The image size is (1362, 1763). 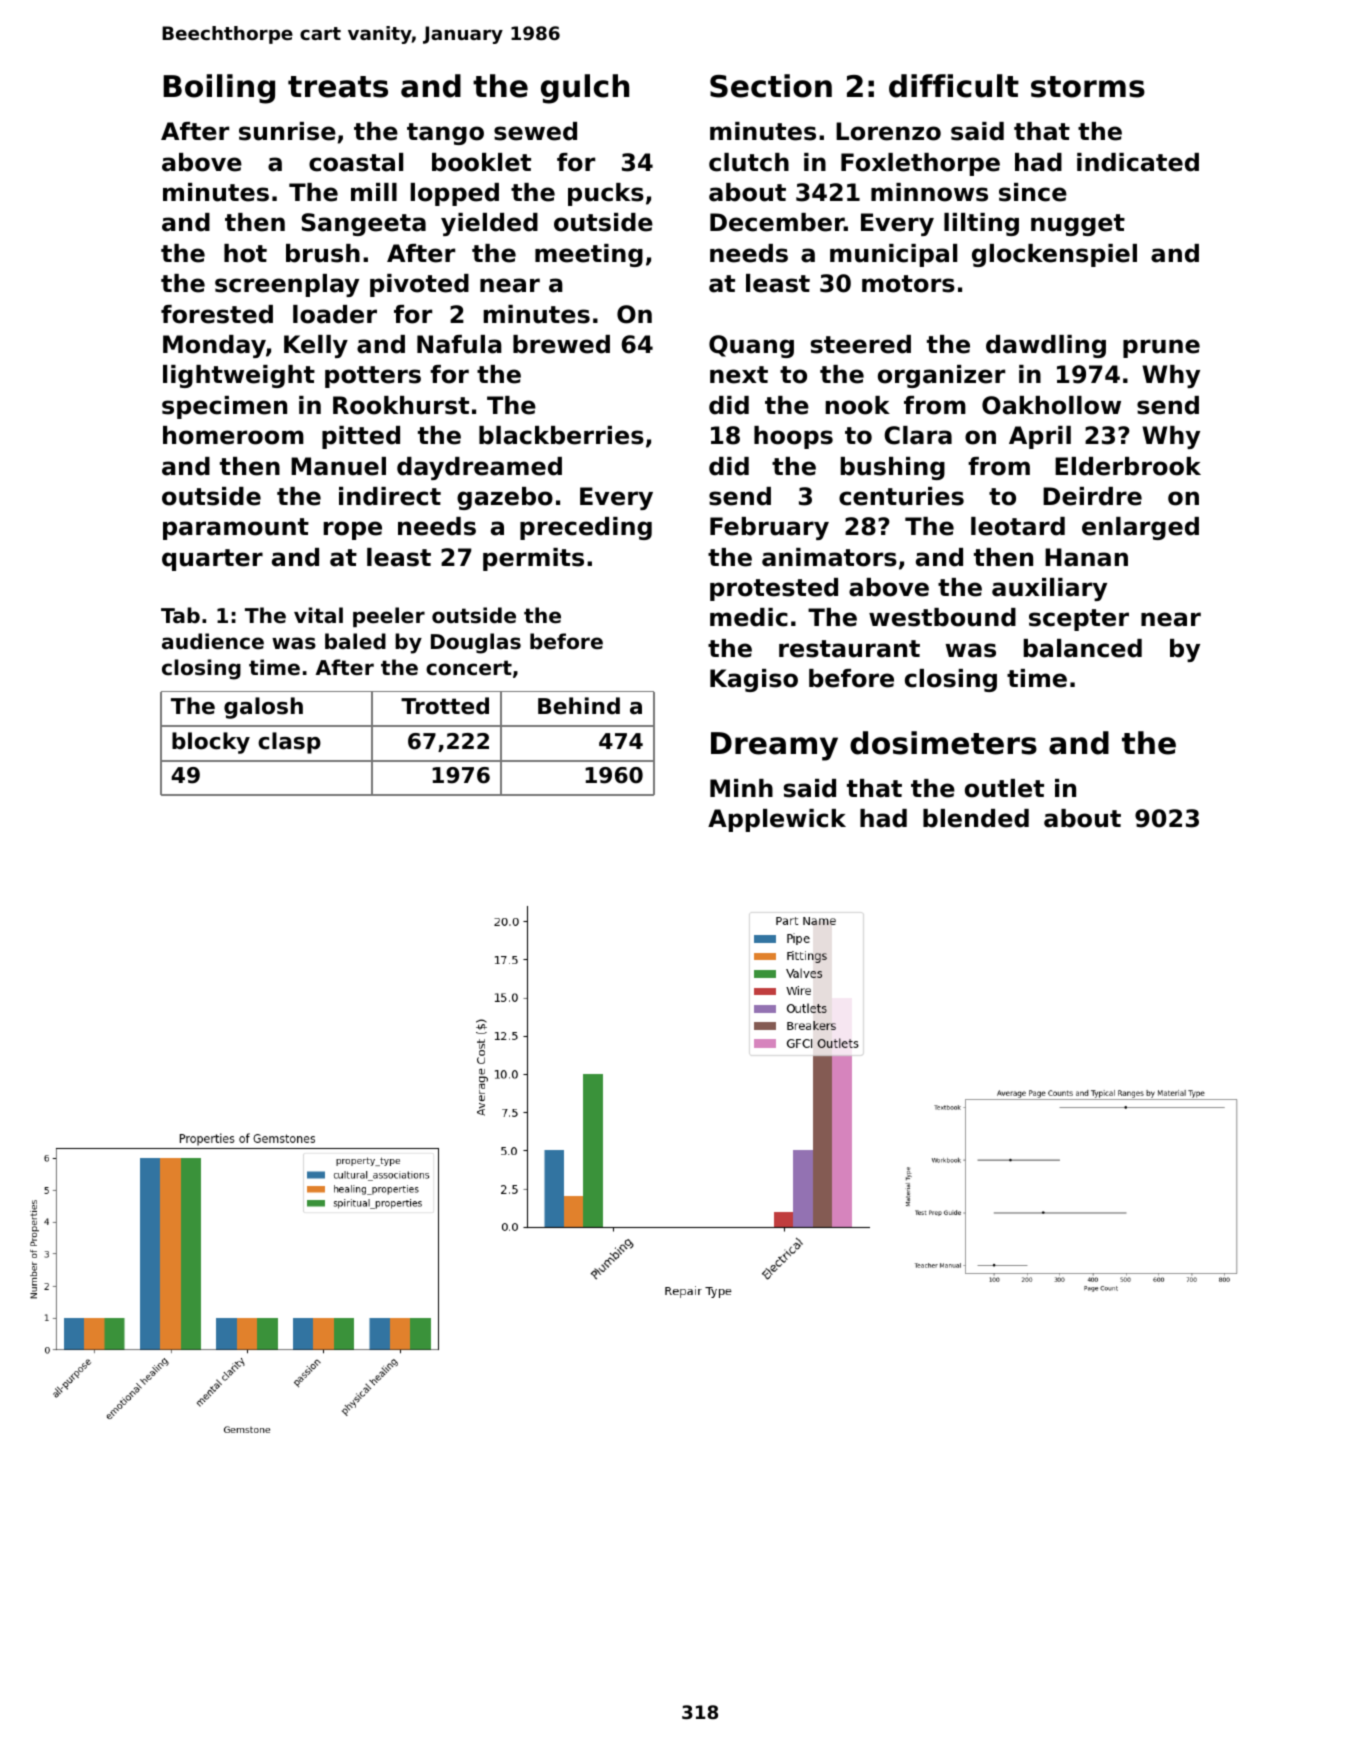 What do you see at coordinates (338, 87) in the page?
I see `treats` at bounding box center [338, 87].
